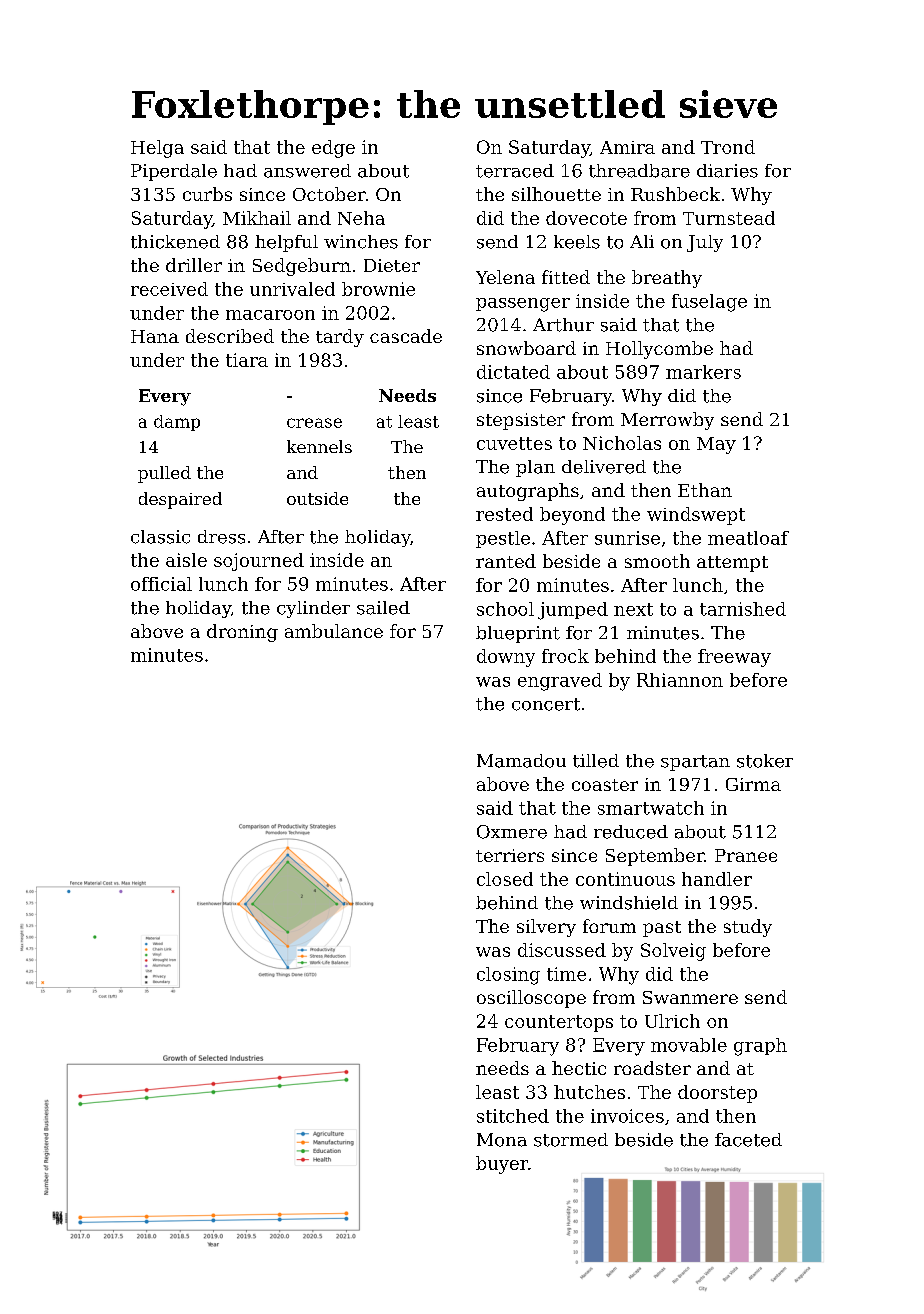 The width and height of the screenshot is (924, 1314). I want to click on Trond, so click(728, 147).
